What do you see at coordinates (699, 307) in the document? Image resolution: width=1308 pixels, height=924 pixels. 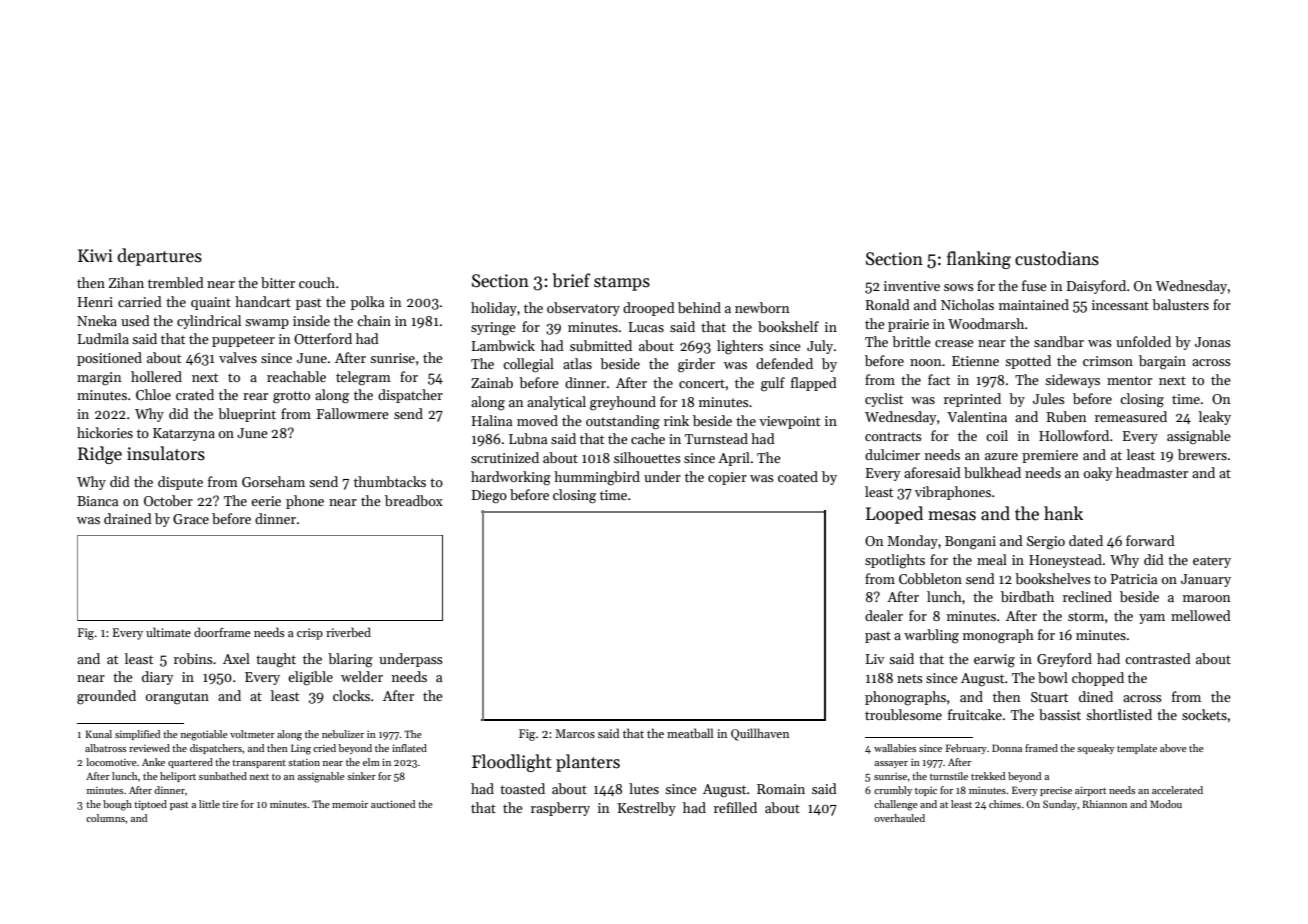 I see `behind` at bounding box center [699, 307].
